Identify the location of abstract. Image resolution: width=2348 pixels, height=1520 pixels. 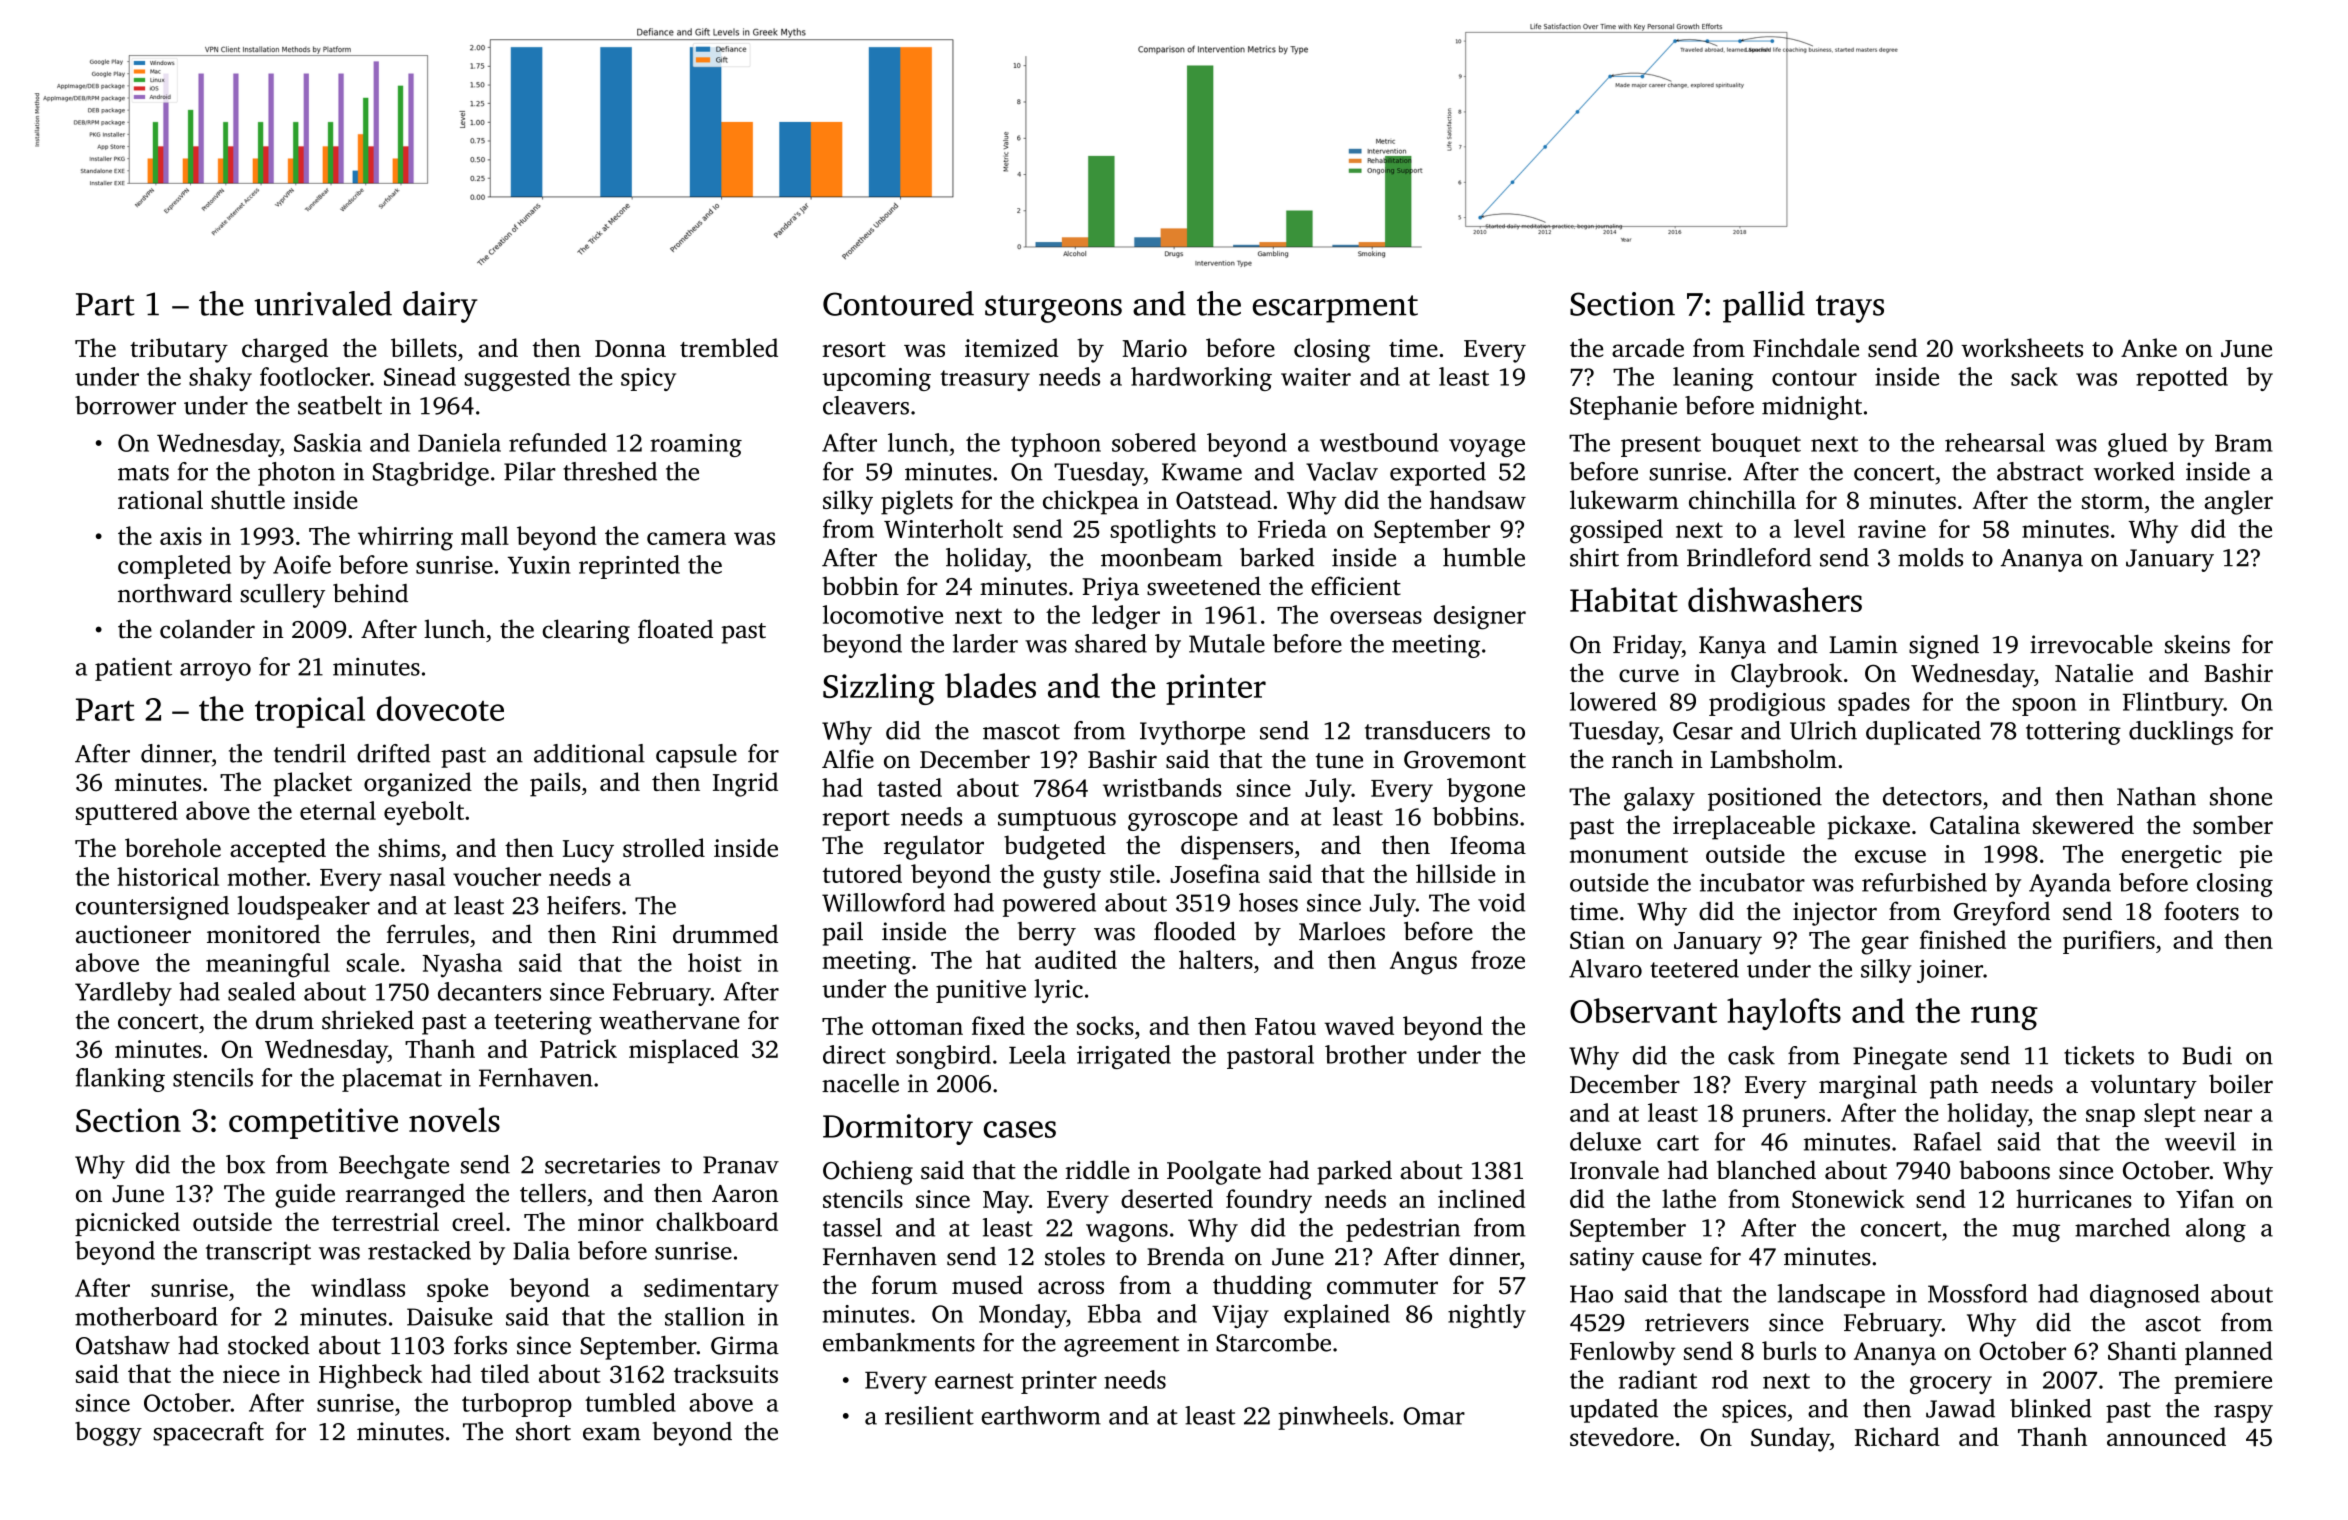
(2040, 471).
